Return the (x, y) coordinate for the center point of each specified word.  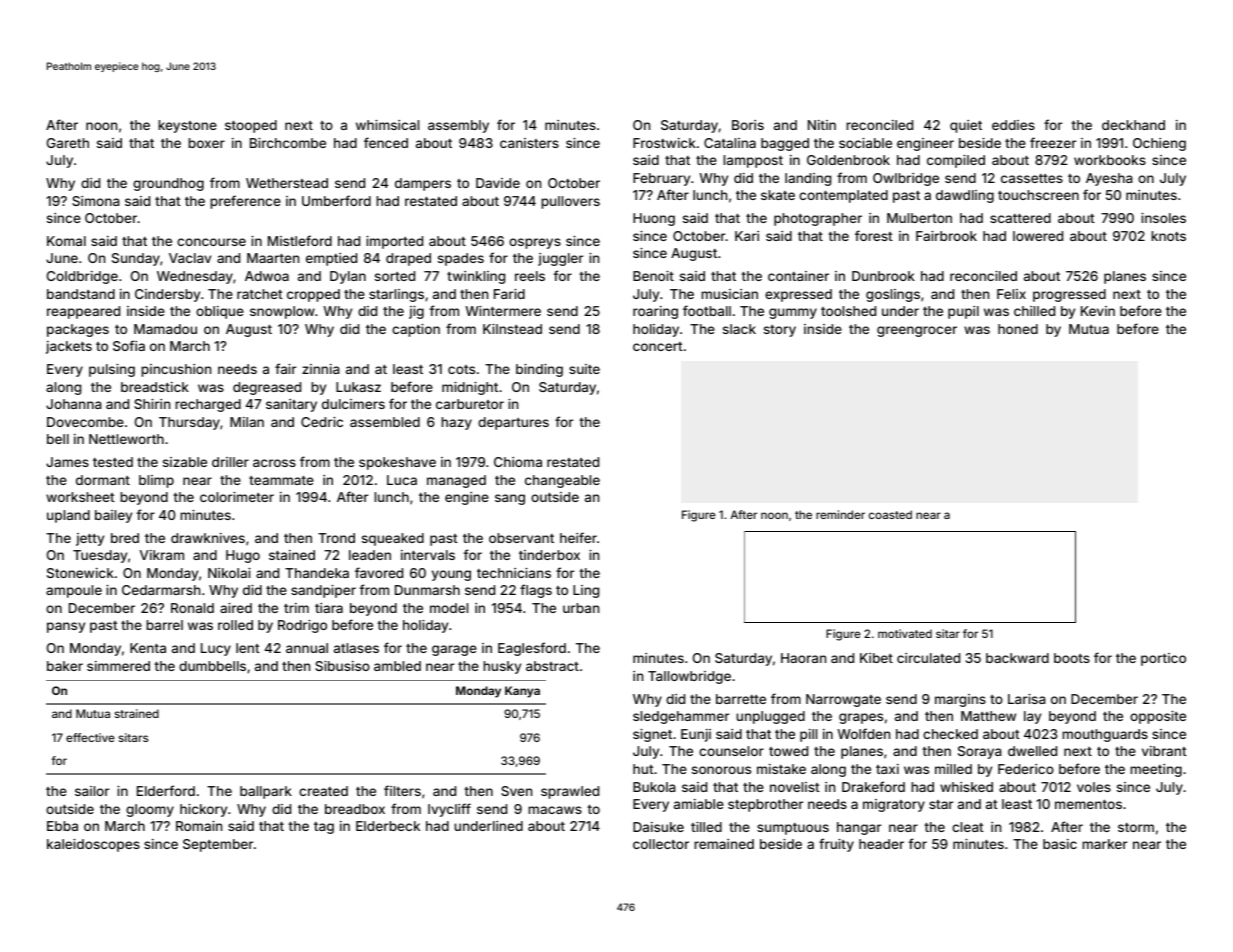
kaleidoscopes (93, 845)
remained (724, 844)
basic (1060, 844)
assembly (458, 126)
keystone (187, 126)
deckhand (1133, 125)
